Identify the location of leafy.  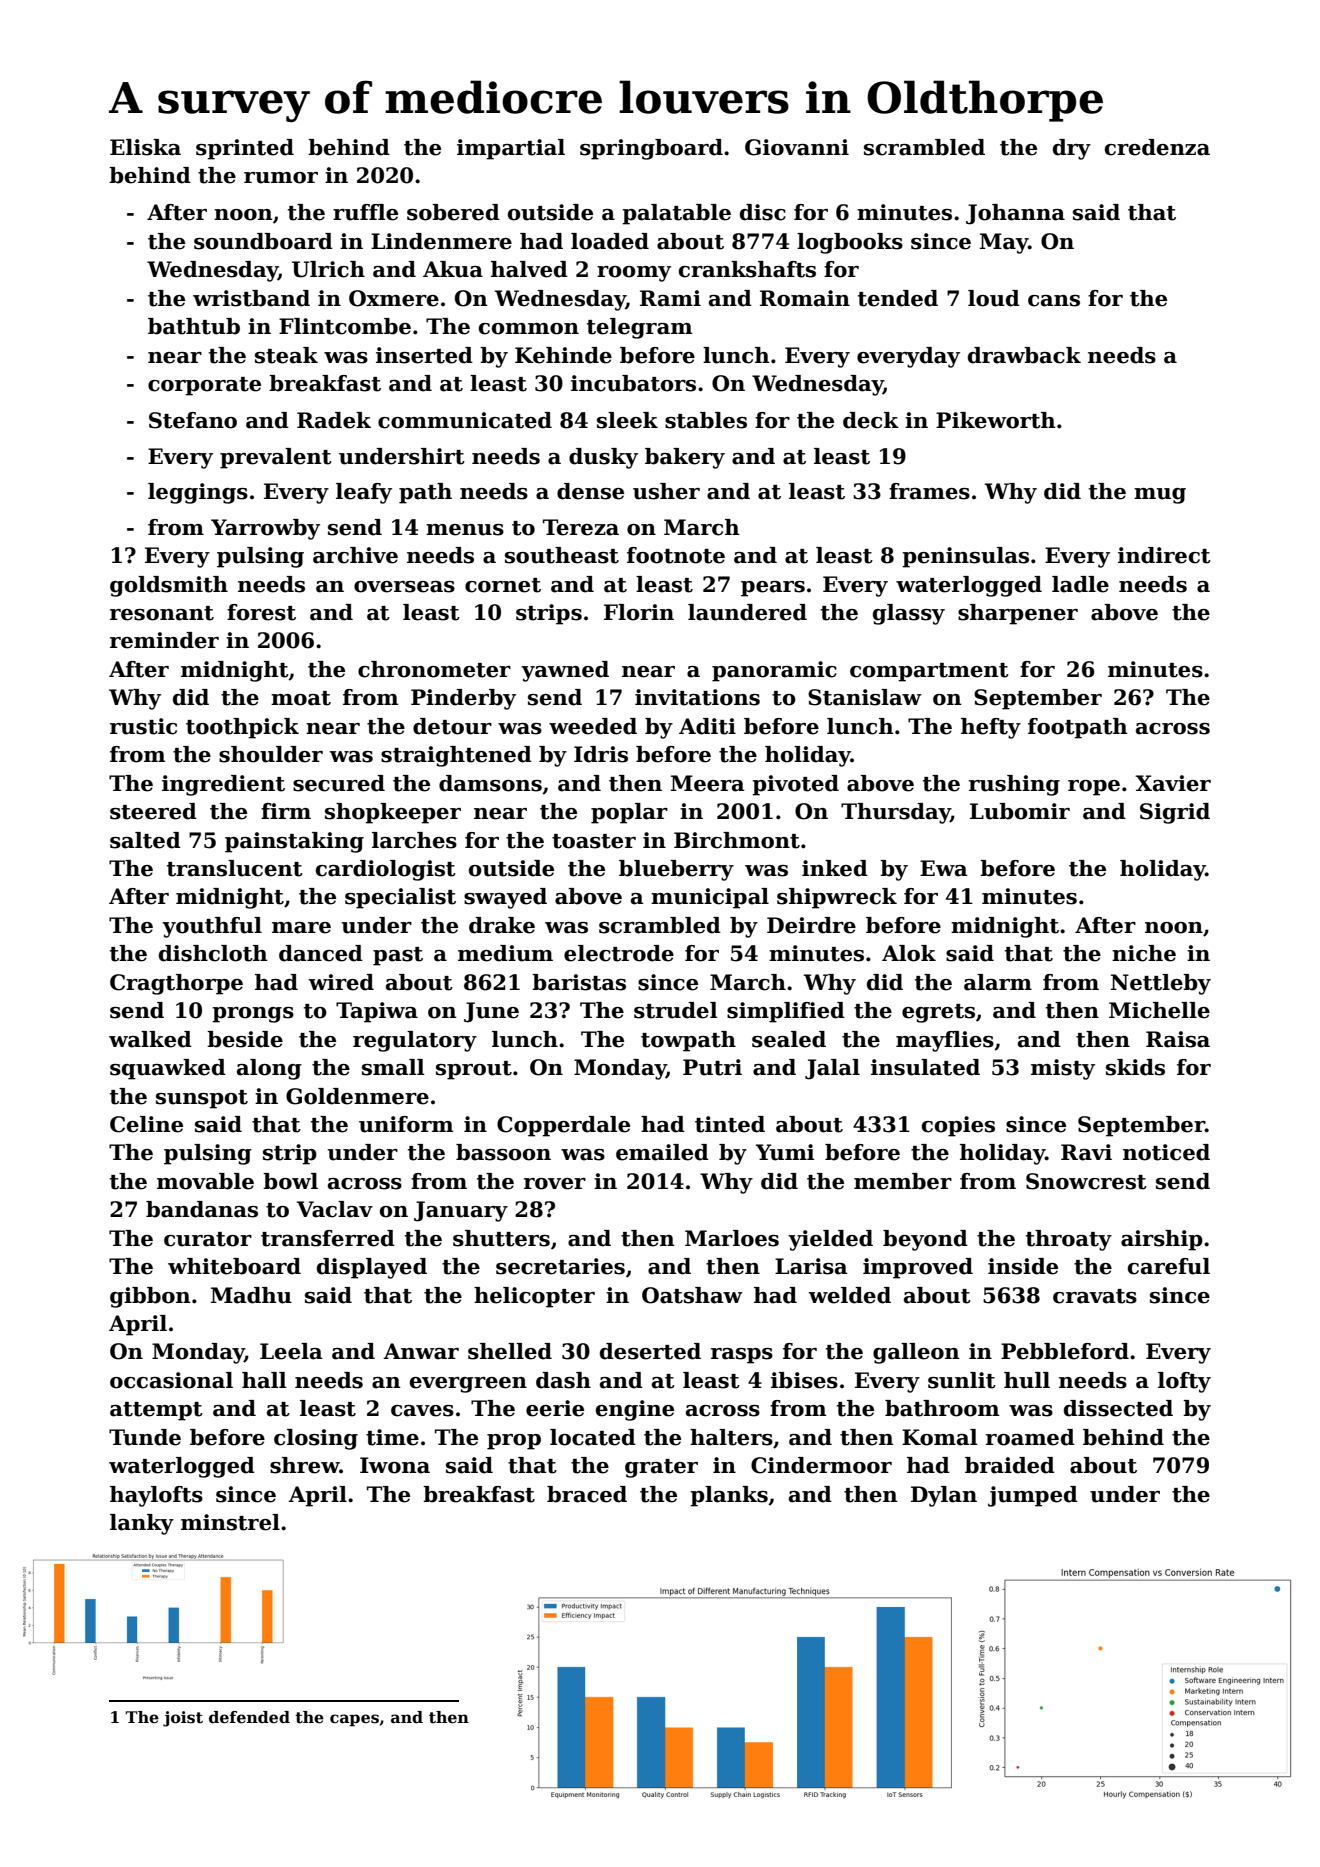
(364, 493).
